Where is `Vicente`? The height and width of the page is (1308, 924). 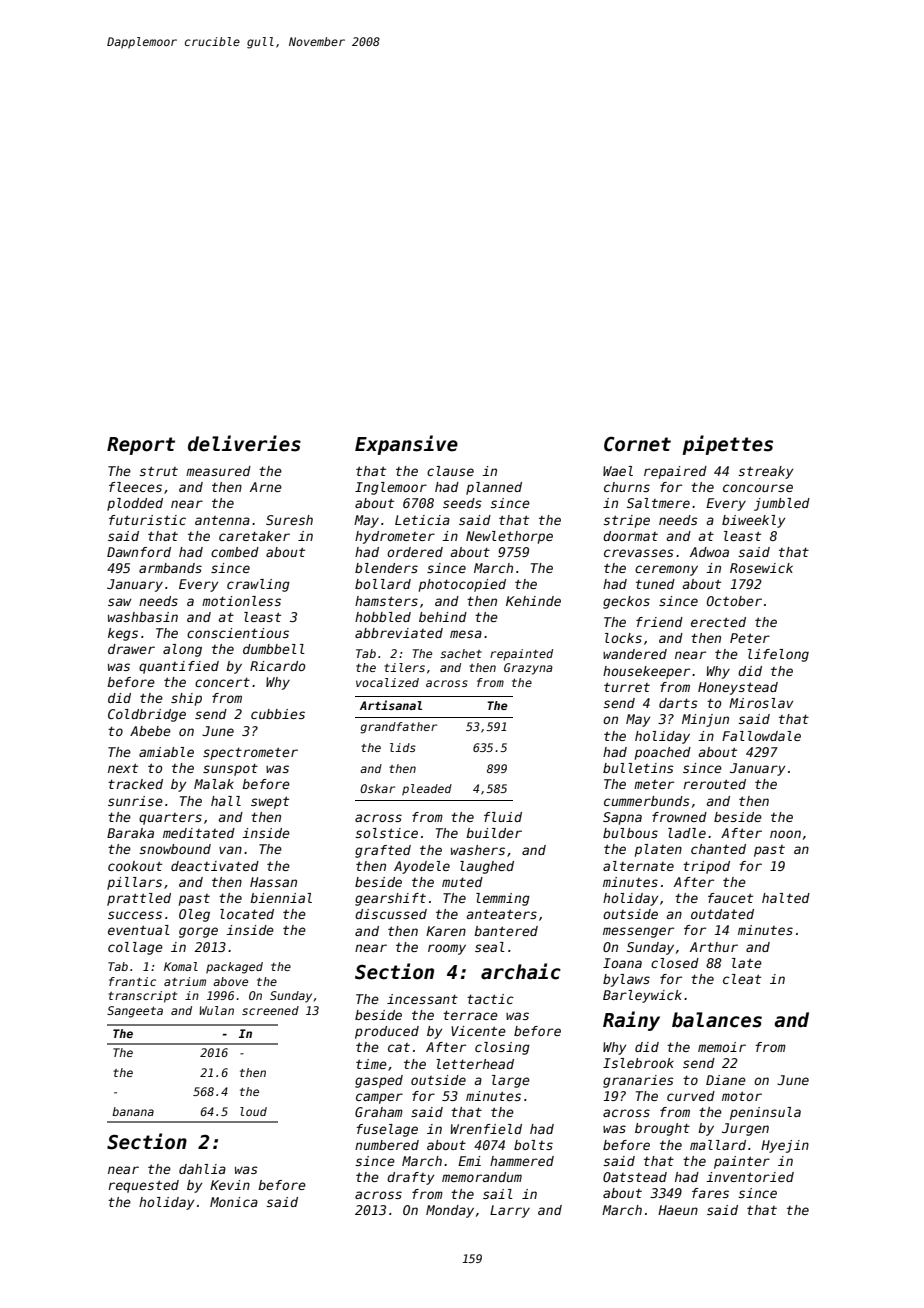
Vicente is located at coordinates (478, 1031).
